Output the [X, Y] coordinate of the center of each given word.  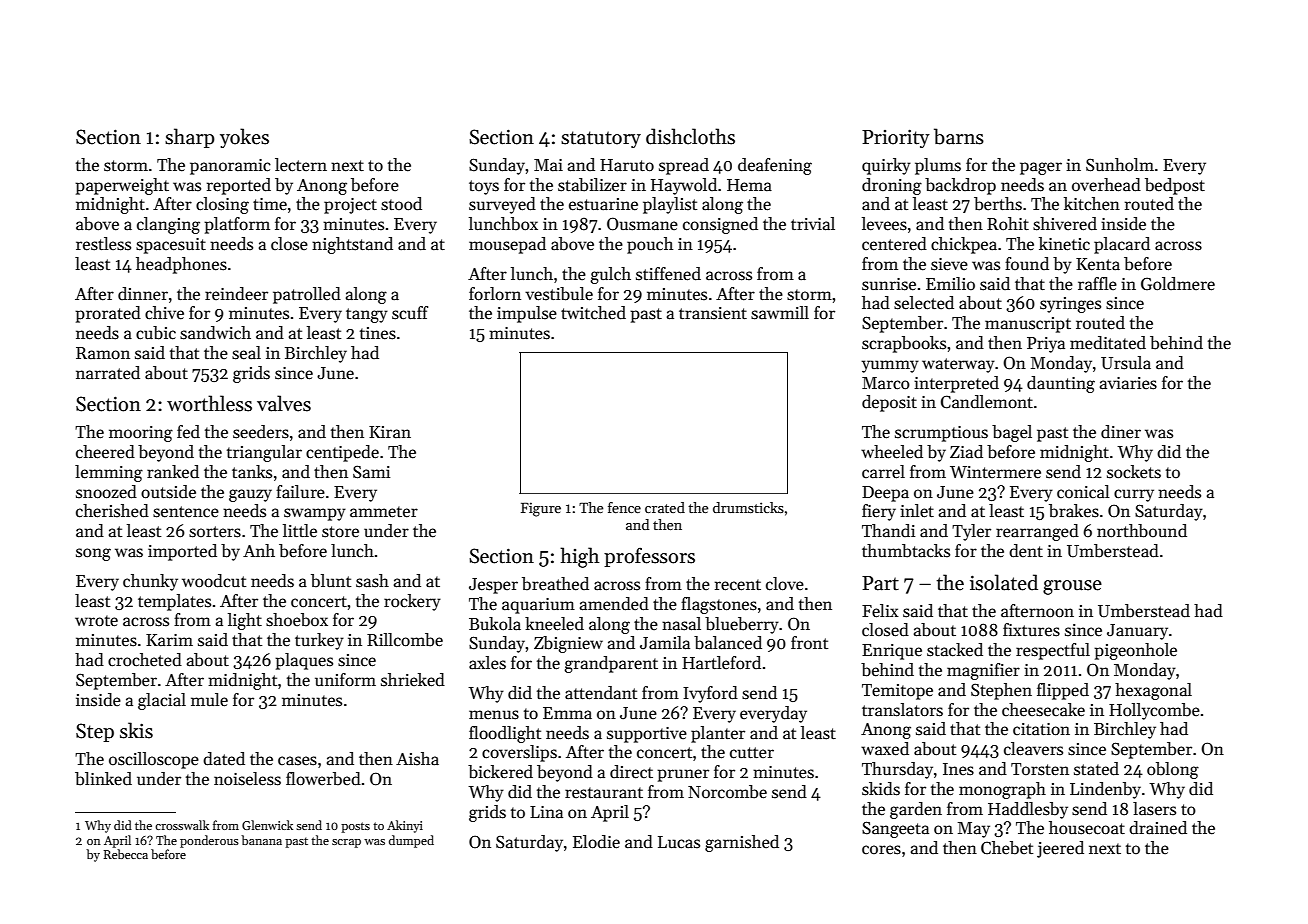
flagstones [719, 605]
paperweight [122, 186]
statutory [601, 139]
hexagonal [1153, 691]
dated [224, 759]
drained [1158, 828]
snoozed [106, 492]
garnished [742, 843]
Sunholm [1120, 165]
